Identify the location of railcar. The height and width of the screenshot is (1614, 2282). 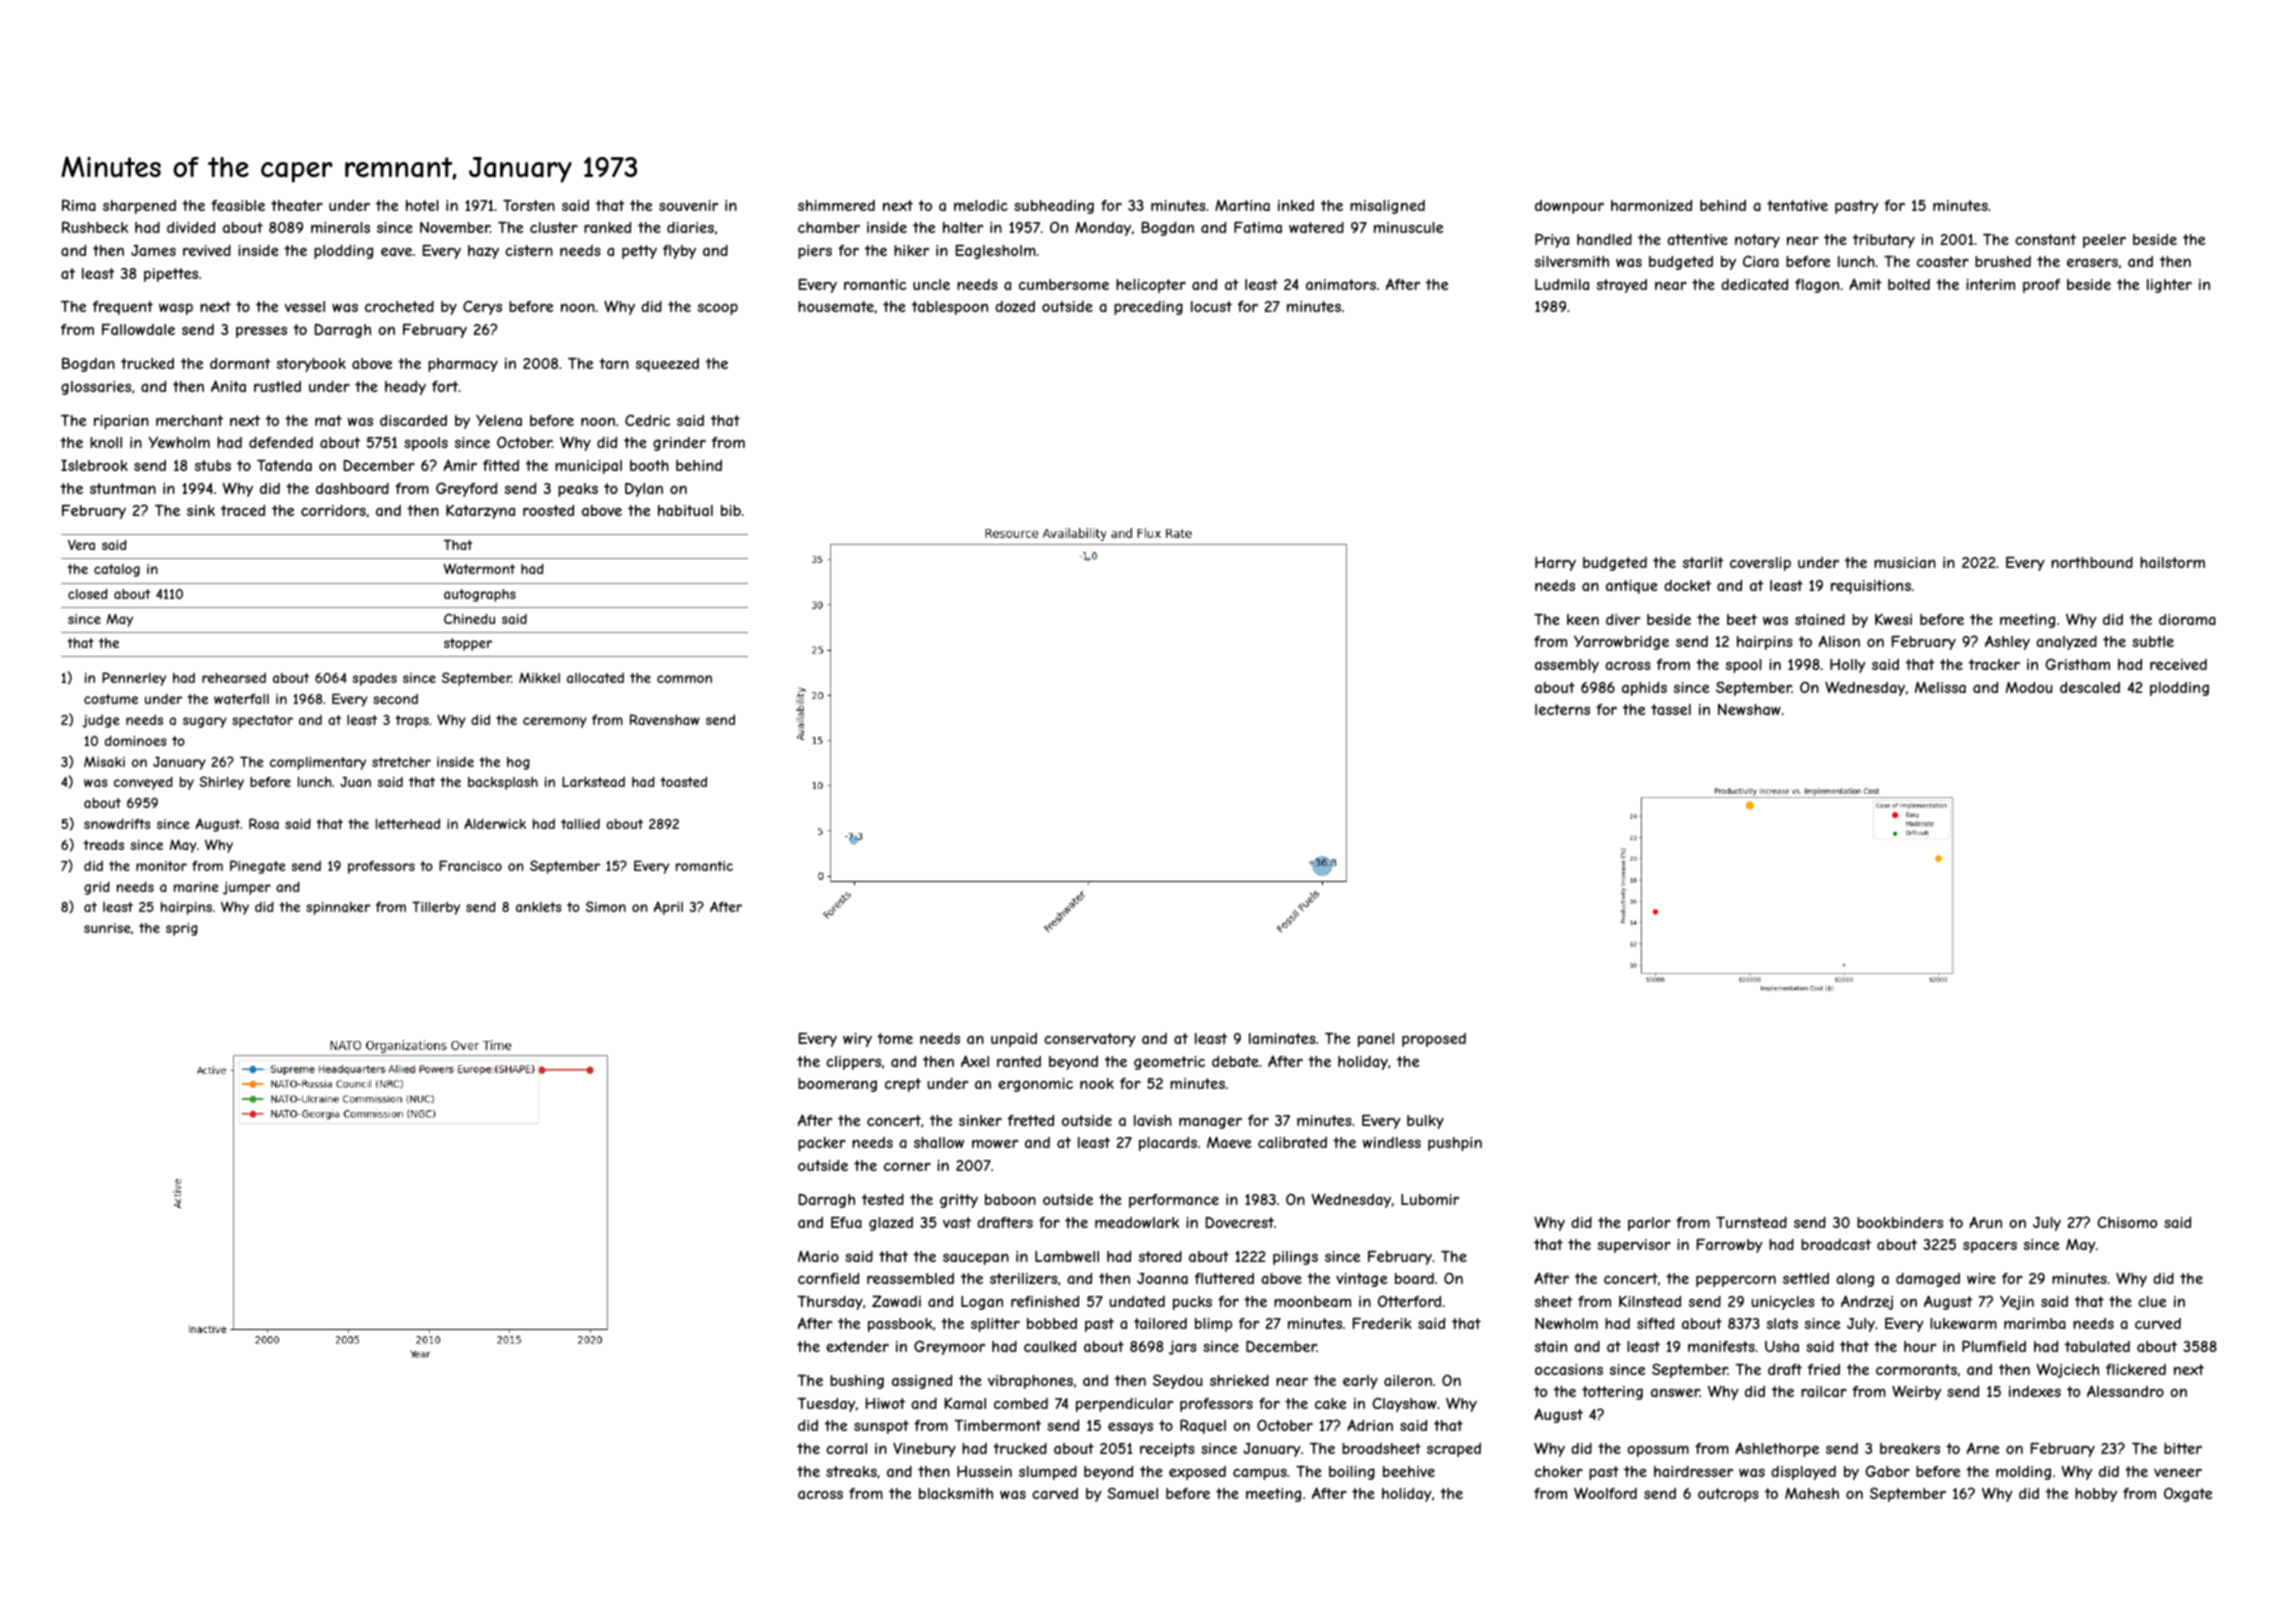
(1824, 1391).
